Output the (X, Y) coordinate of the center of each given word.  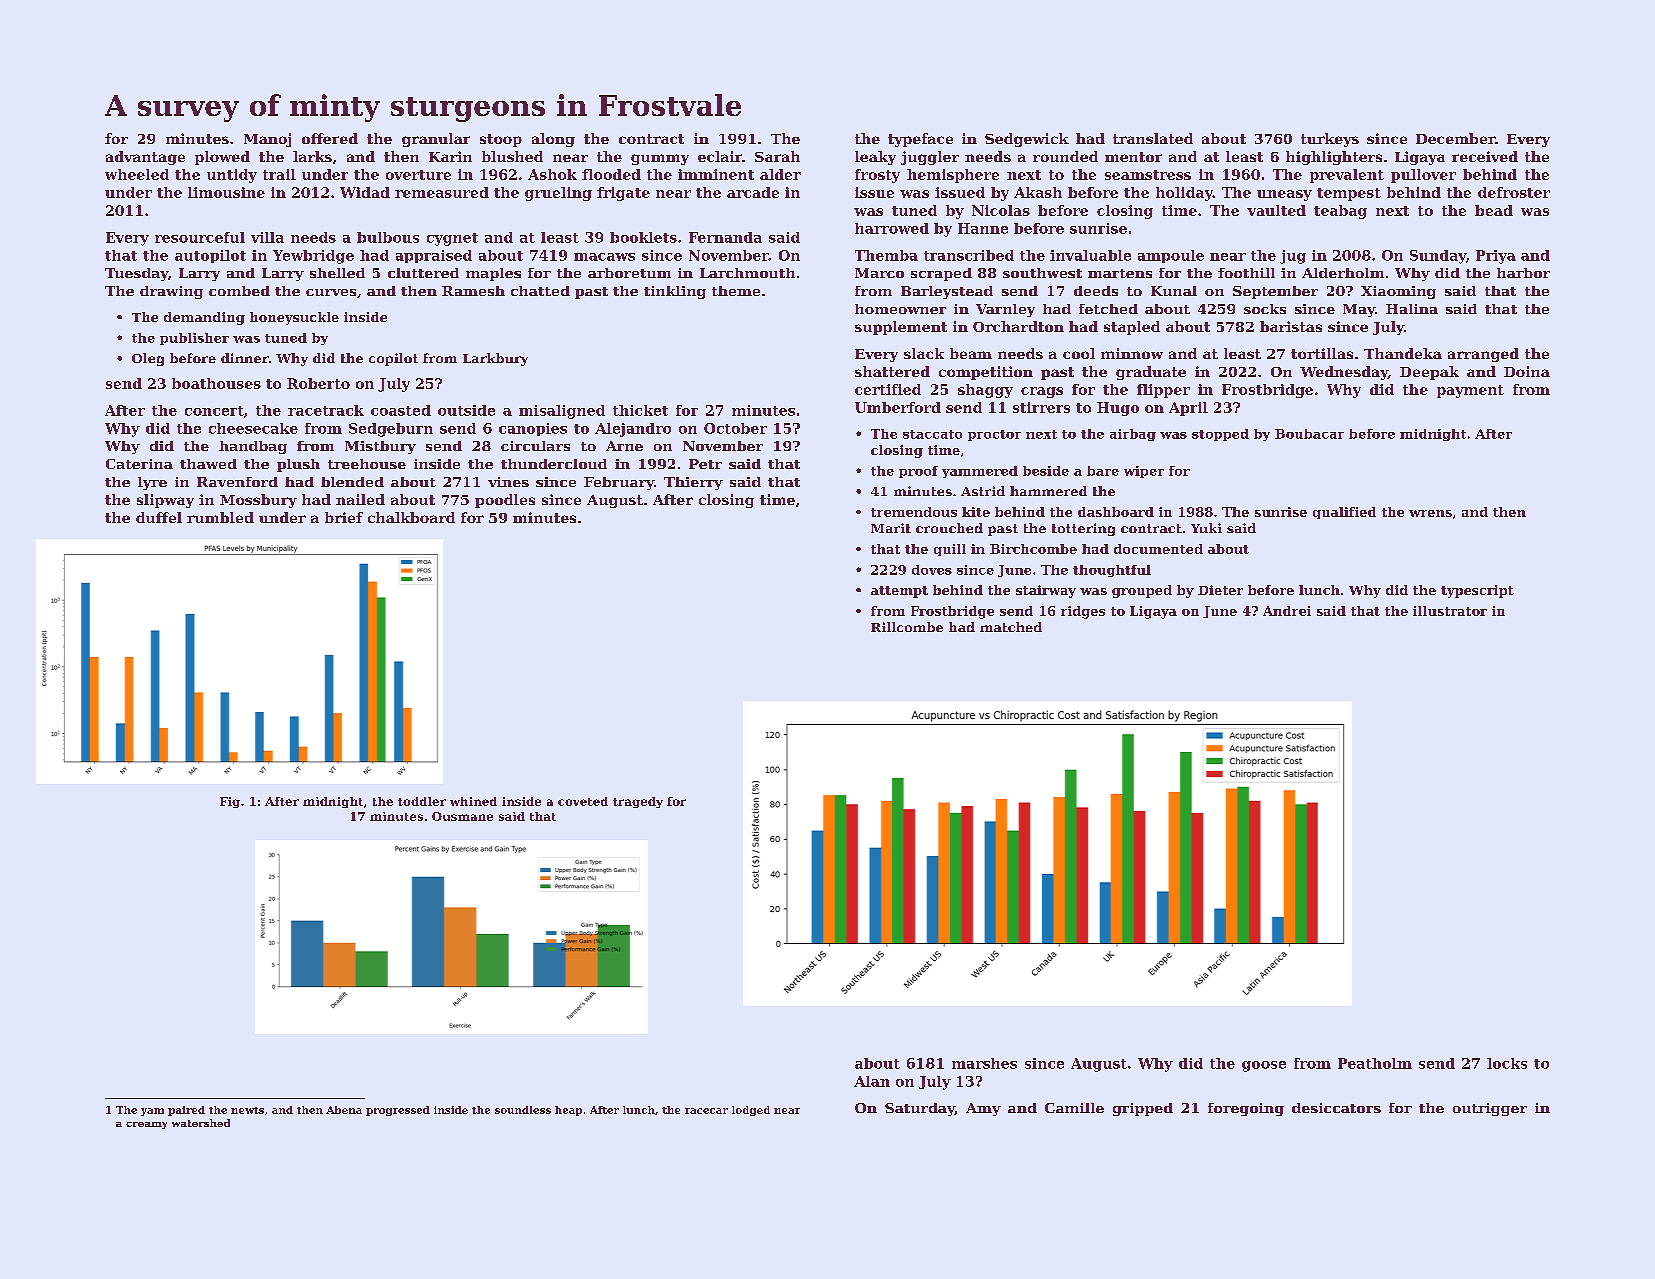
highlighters (1334, 158)
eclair (720, 156)
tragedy (638, 802)
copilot (393, 359)
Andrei (1287, 611)
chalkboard (411, 517)
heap (568, 1111)
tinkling (675, 292)
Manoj (267, 140)
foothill (1246, 273)
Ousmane (462, 816)
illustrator (1450, 611)
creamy (146, 1125)
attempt (899, 592)
